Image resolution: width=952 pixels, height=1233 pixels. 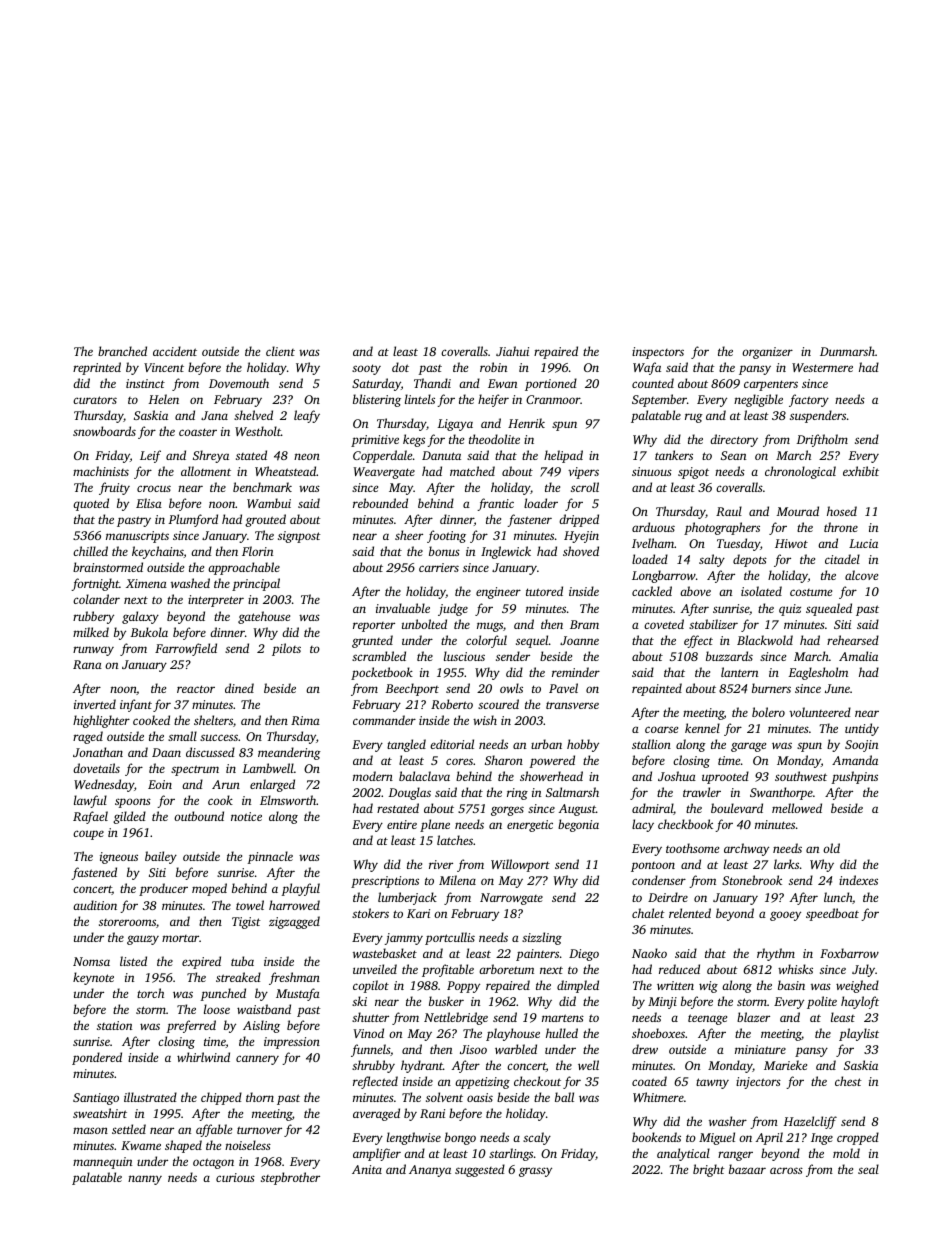 I want to click on notice, so click(x=246, y=816).
